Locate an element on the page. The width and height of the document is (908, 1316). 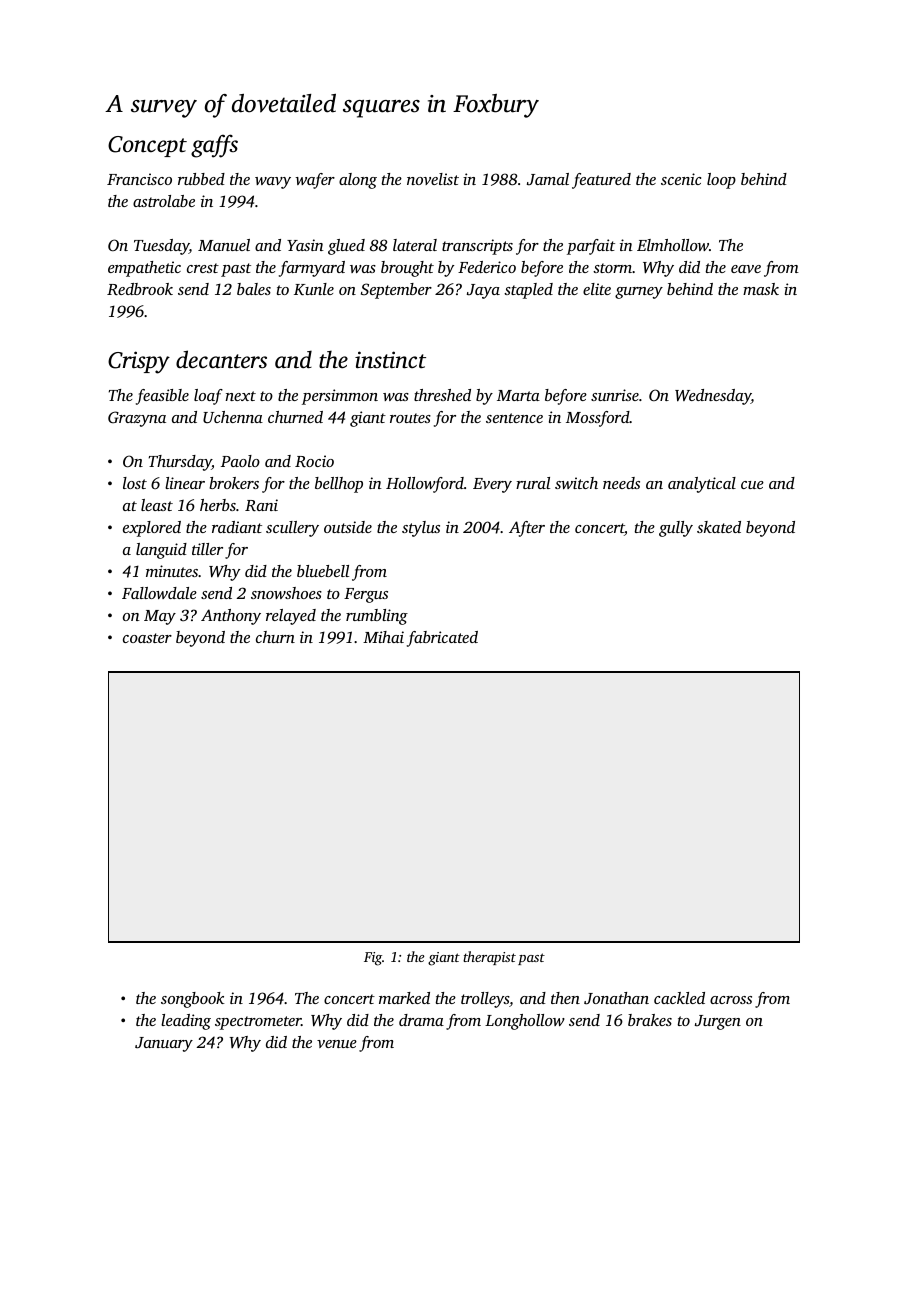
Longhollow is located at coordinates (525, 1022).
